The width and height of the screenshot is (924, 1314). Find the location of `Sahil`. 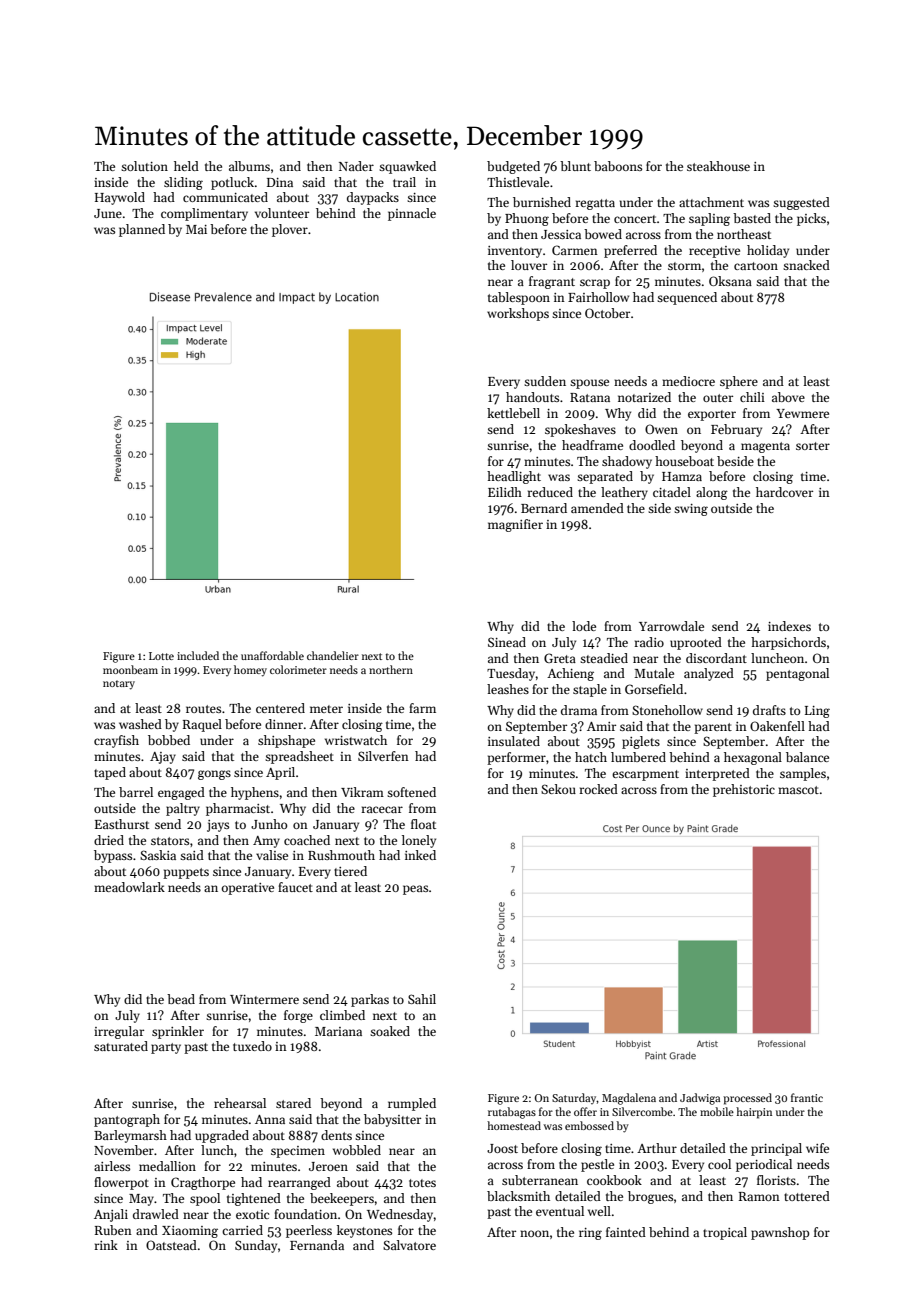

Sahil is located at coordinates (422, 999).
